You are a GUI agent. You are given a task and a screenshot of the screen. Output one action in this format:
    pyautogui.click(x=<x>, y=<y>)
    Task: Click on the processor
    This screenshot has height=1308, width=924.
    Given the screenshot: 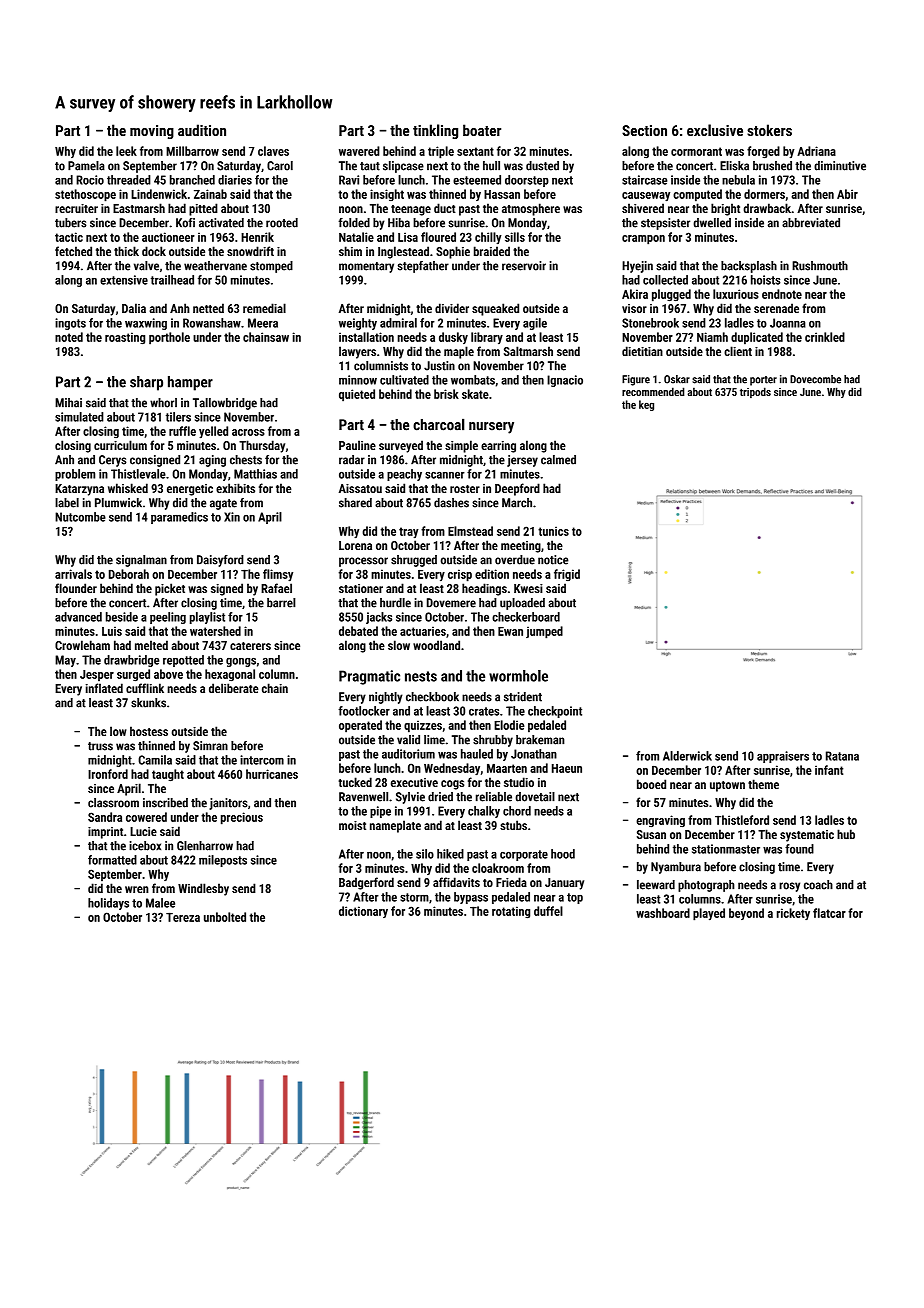 What is the action you would take?
    pyautogui.click(x=363, y=562)
